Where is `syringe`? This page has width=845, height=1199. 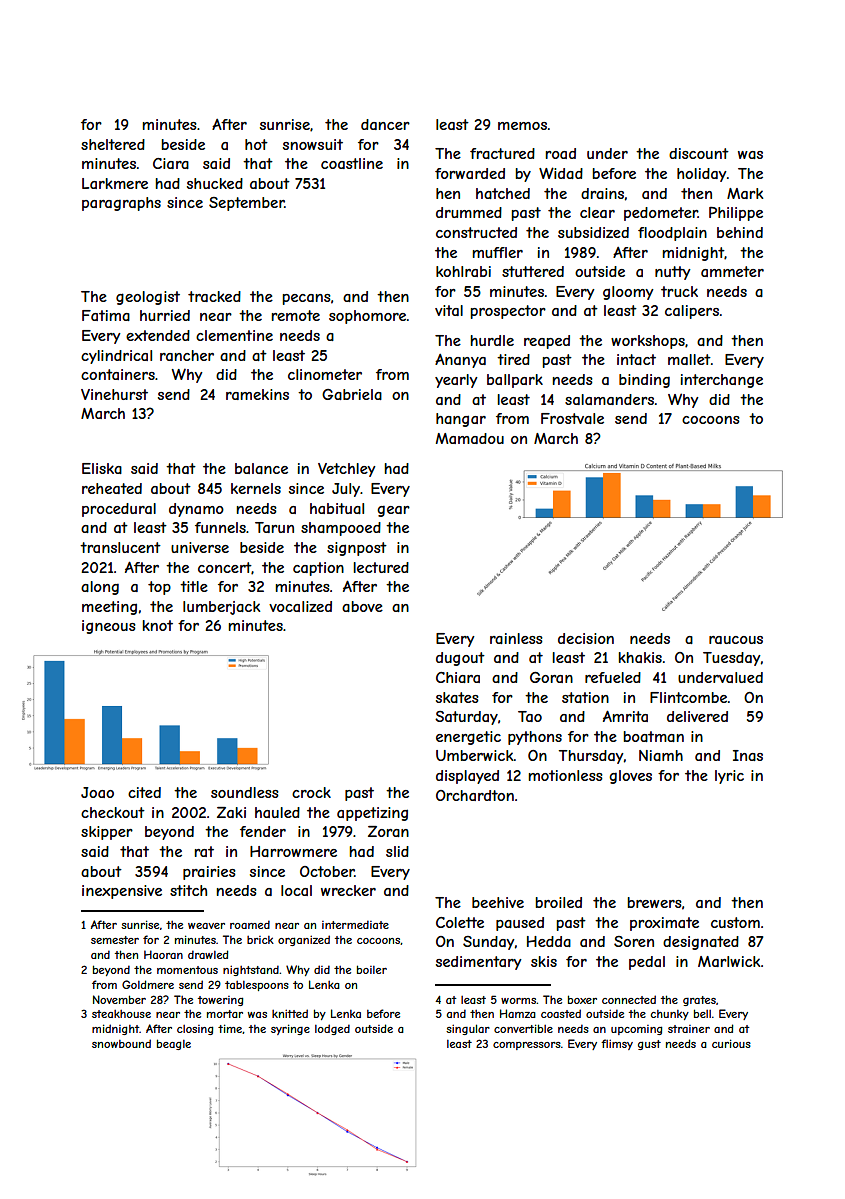 syringe is located at coordinates (290, 1029).
